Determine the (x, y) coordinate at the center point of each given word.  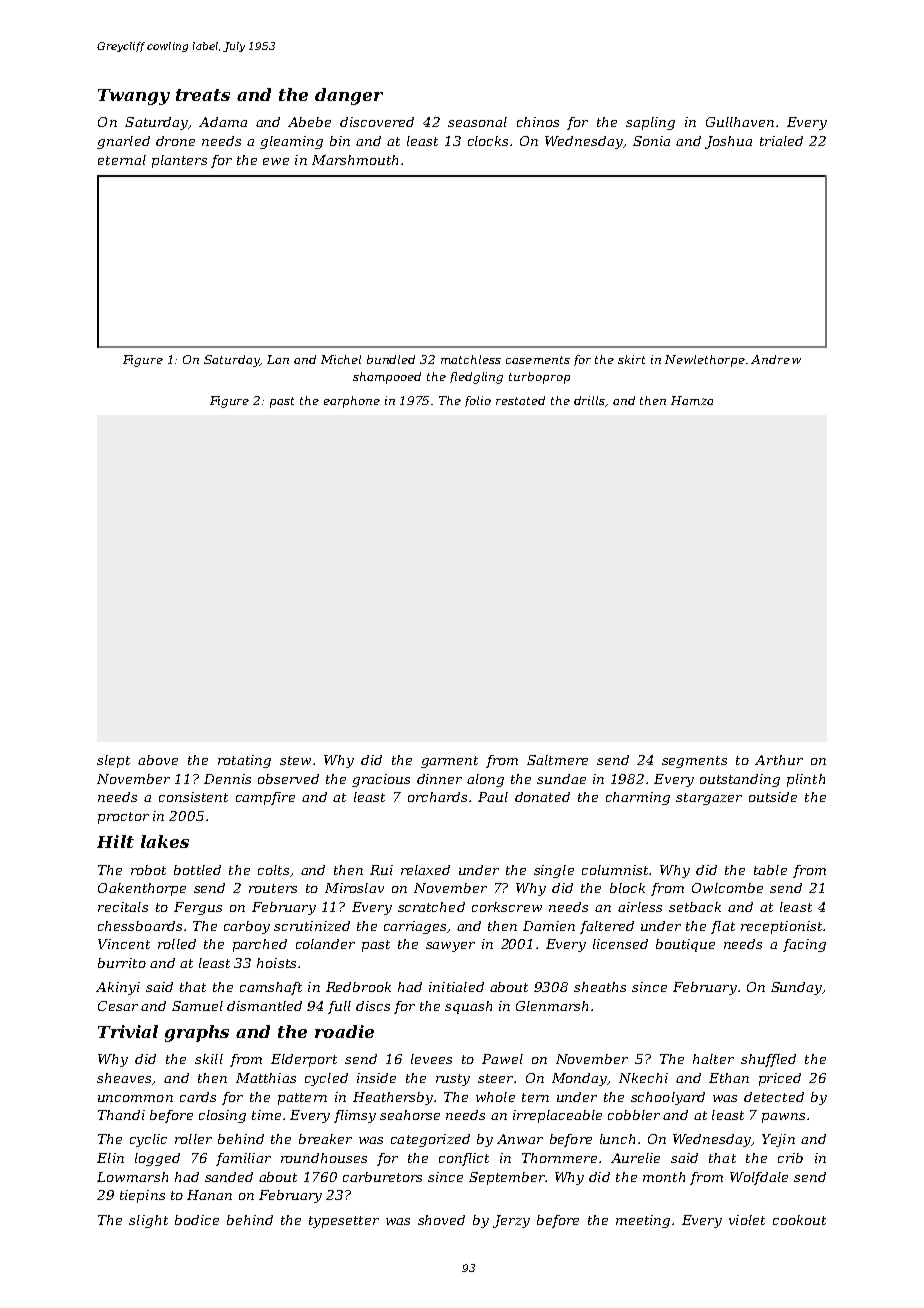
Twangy (134, 97)
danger (349, 96)
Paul (493, 797)
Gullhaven (740, 122)
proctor (123, 818)
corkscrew (507, 907)
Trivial (128, 1031)
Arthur (779, 760)
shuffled (768, 1060)
